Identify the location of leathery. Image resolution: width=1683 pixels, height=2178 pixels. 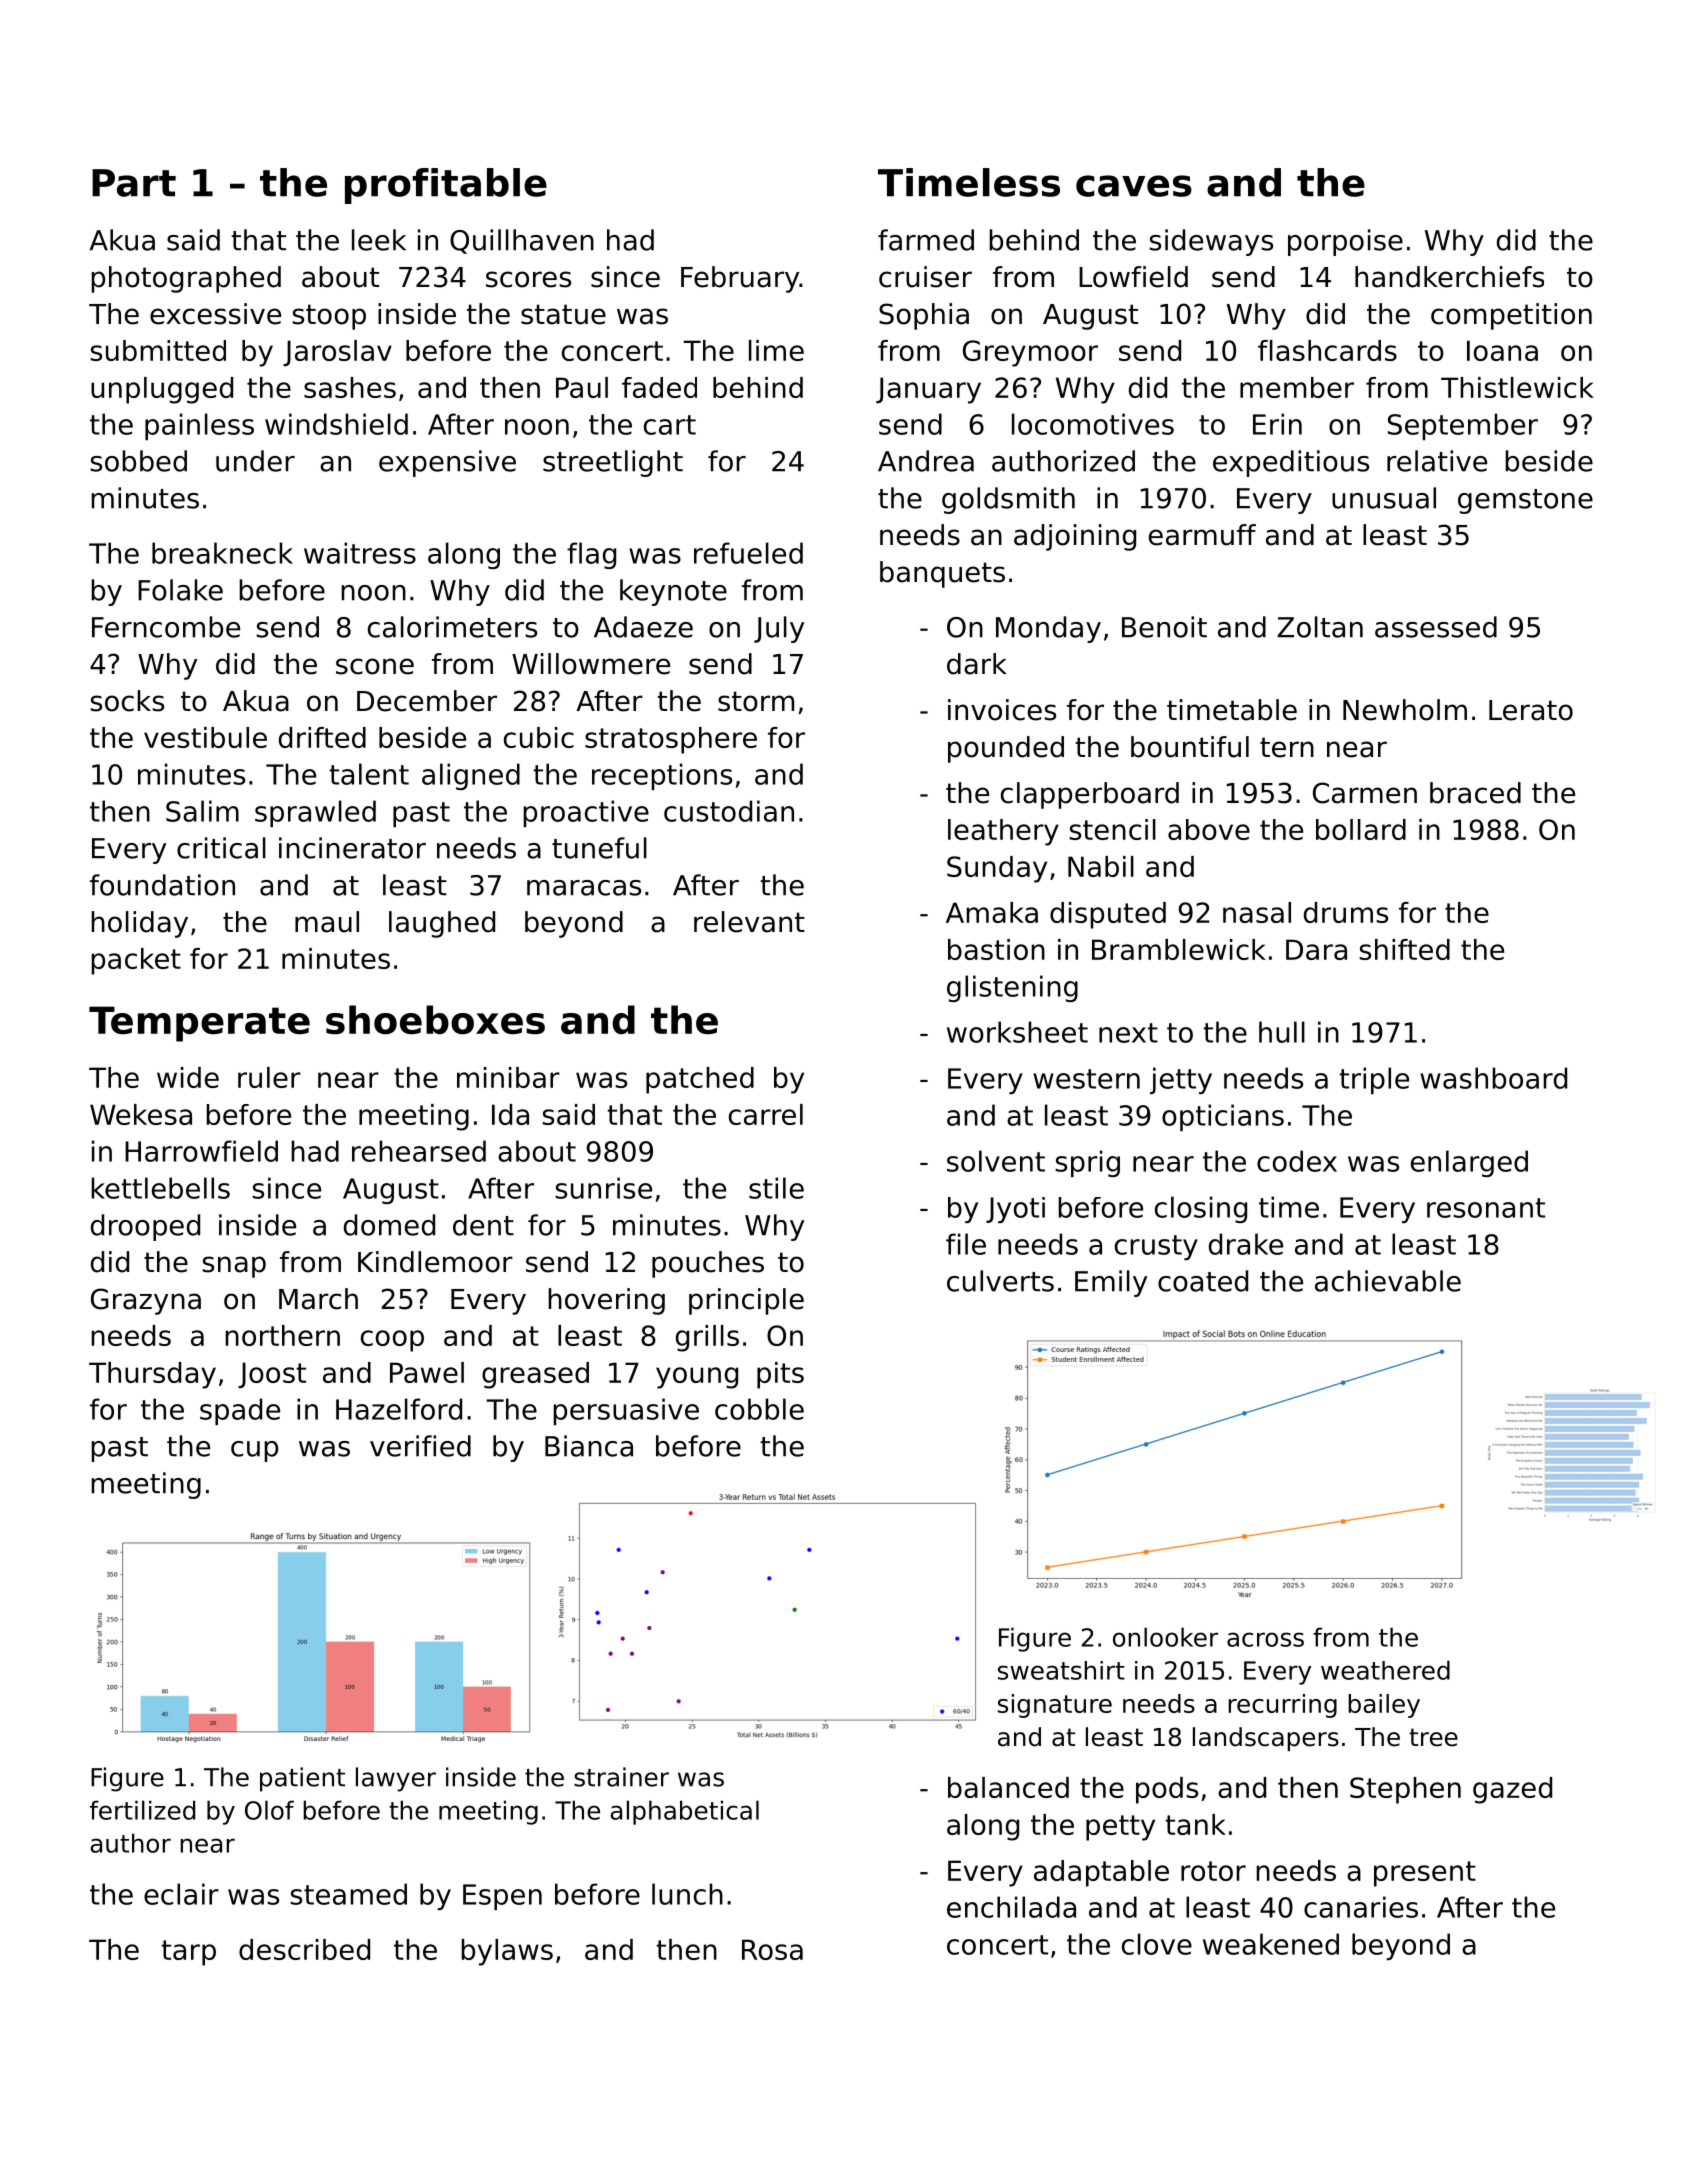
(1003, 832).
